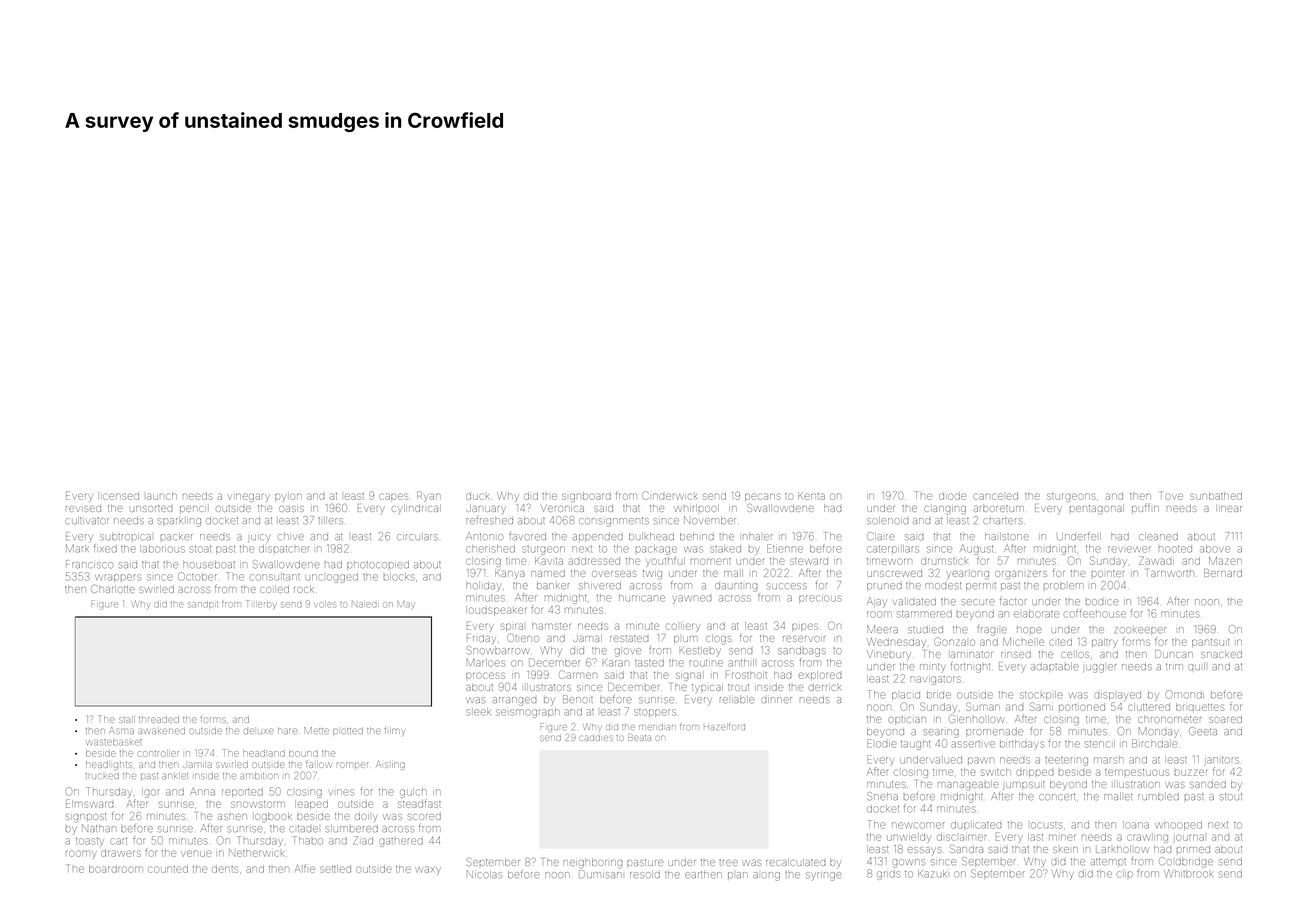 This page has height=924, width=1308. I want to click on canceled, so click(995, 496).
